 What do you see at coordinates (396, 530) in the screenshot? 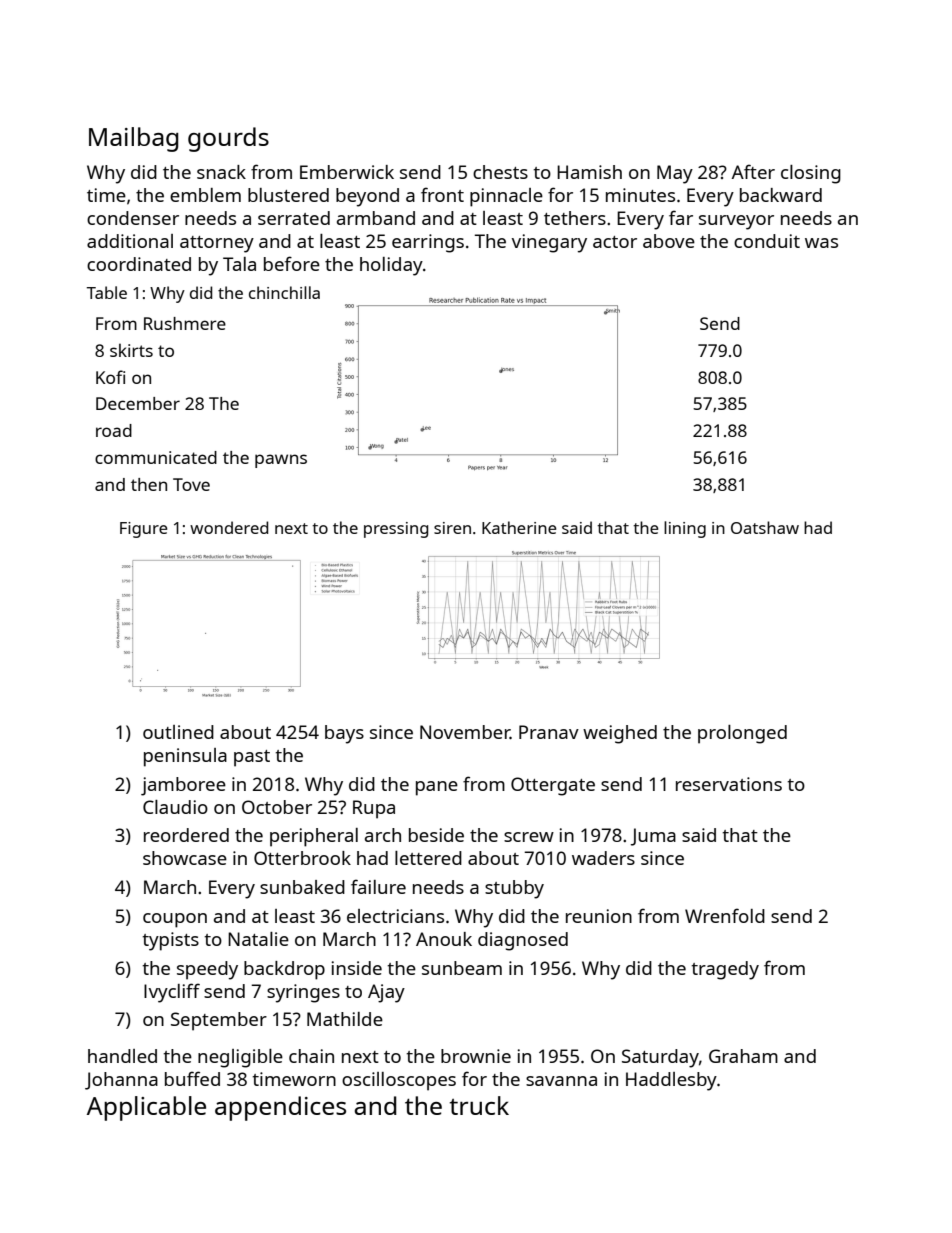
I see `pressing` at bounding box center [396, 530].
